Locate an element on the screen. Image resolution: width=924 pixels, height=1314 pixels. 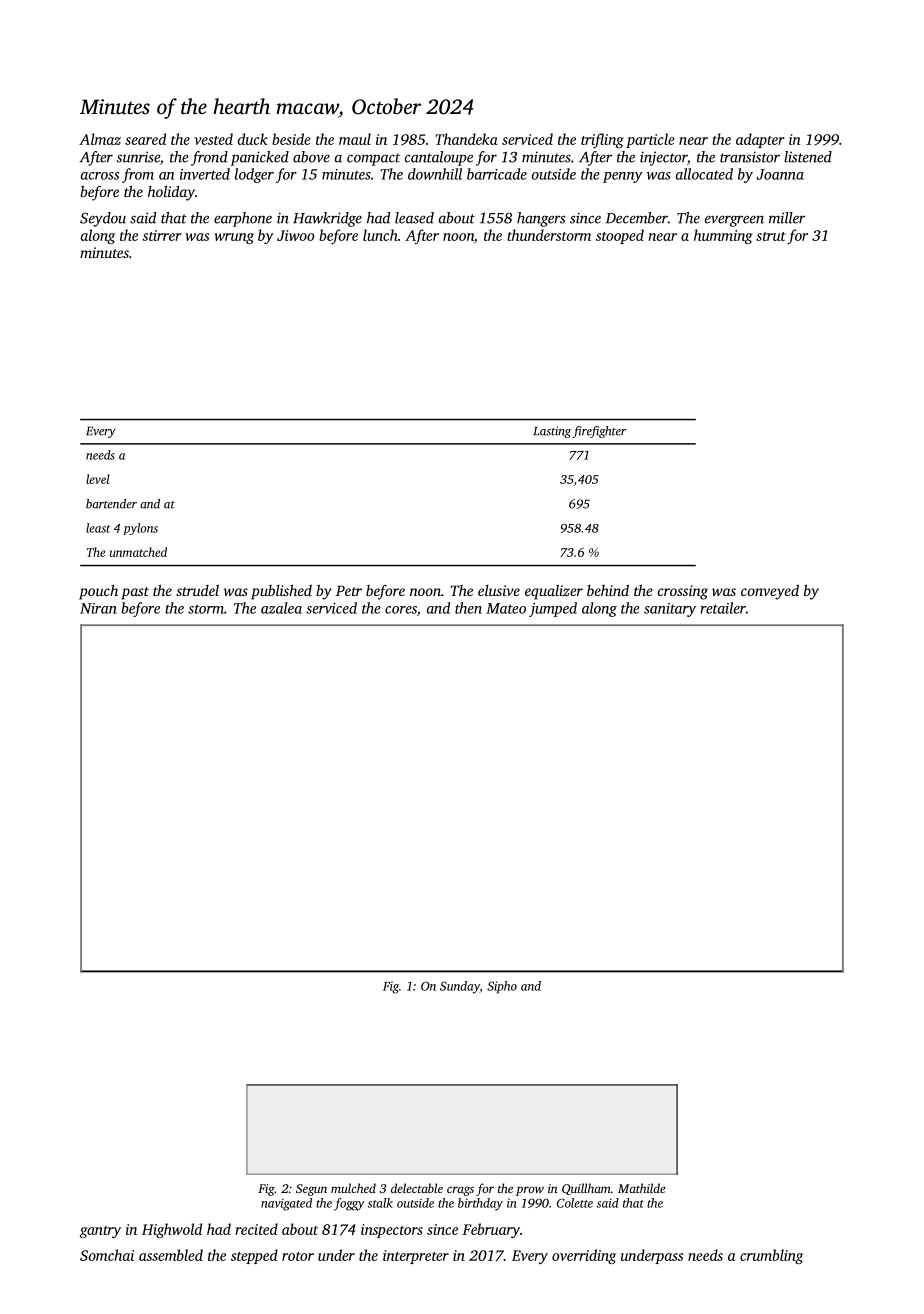
Mathilde is located at coordinates (641, 1188).
